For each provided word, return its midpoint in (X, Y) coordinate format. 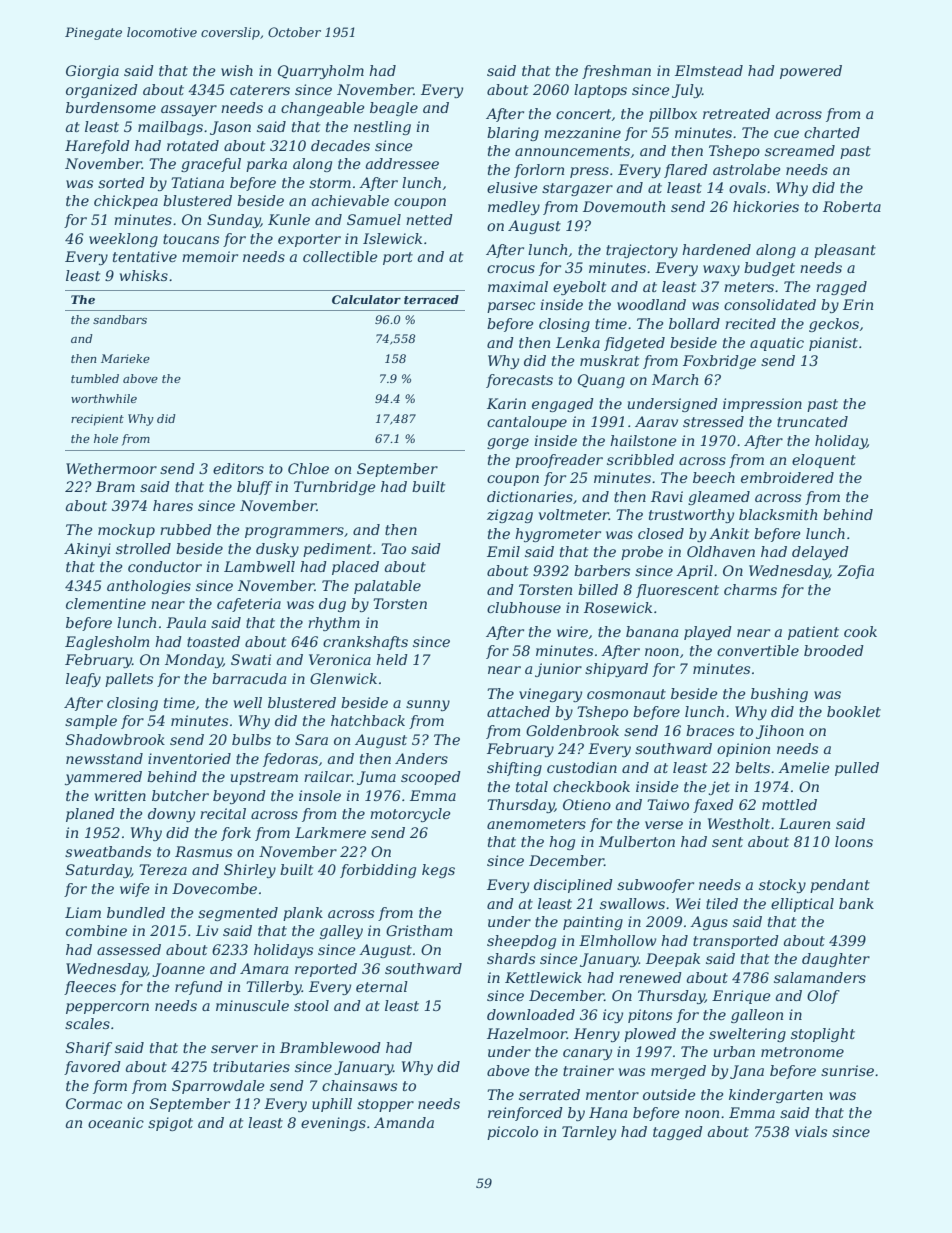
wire (572, 631)
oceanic (116, 1122)
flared (686, 171)
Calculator (366, 299)
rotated (193, 145)
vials (811, 1131)
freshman (616, 72)
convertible (758, 650)
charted (832, 132)
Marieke (125, 358)
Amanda (404, 1122)
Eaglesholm (107, 643)
